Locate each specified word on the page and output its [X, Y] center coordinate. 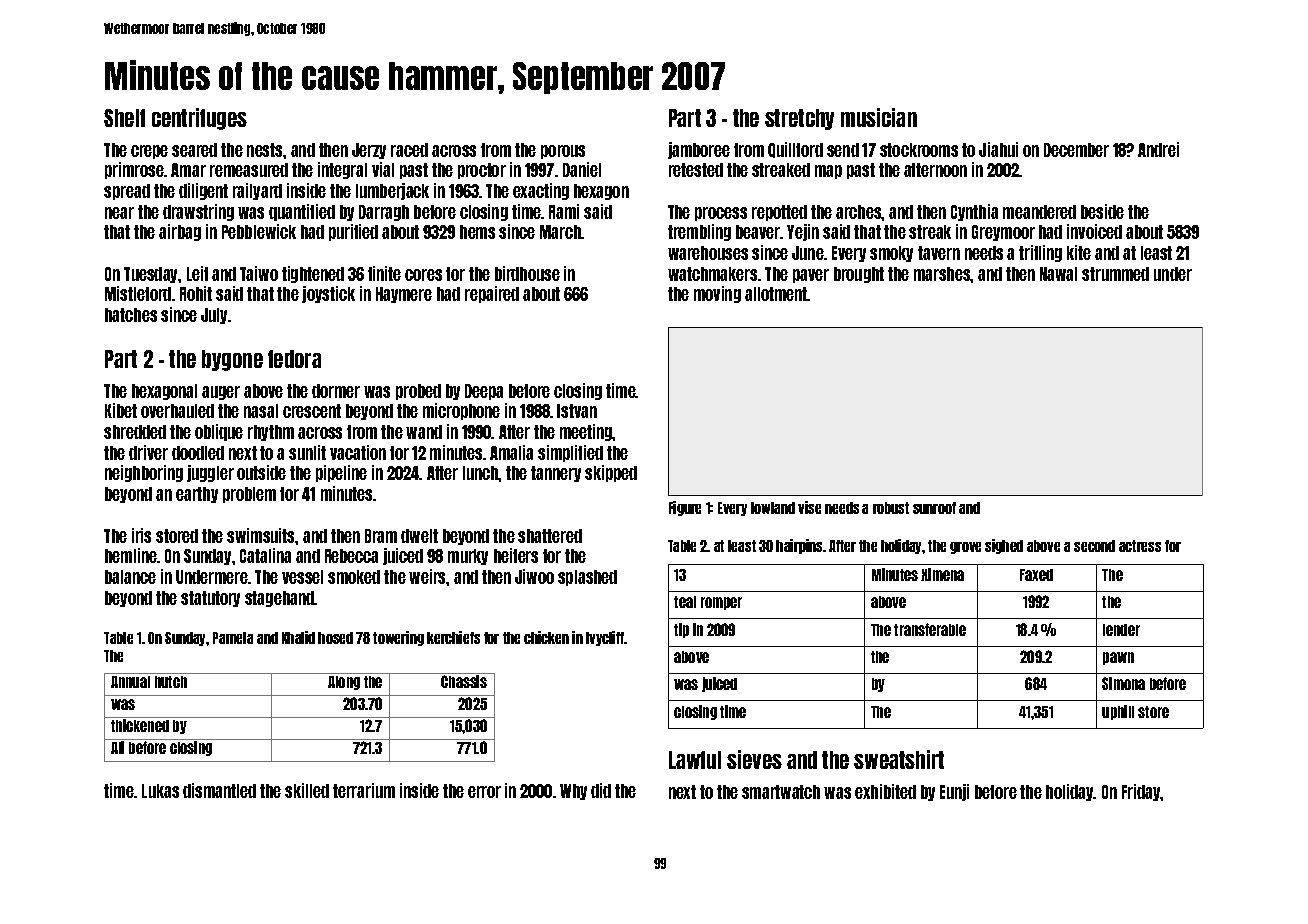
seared [194, 150]
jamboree [699, 150]
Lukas [160, 791]
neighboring [144, 473]
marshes [942, 274]
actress [1140, 546]
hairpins [799, 546]
